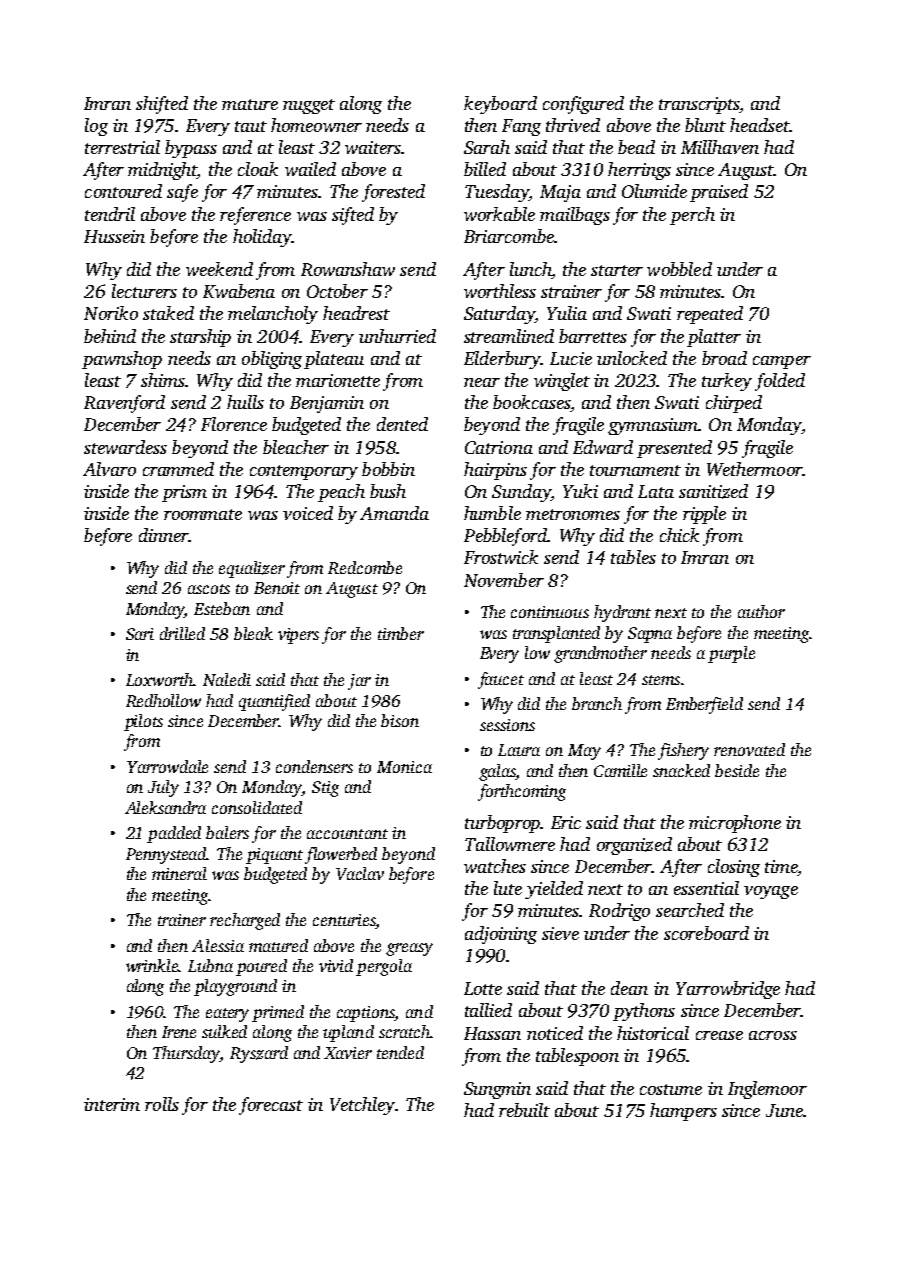  What do you see at coordinates (507, 725) in the screenshot?
I see `sessions` at bounding box center [507, 725].
